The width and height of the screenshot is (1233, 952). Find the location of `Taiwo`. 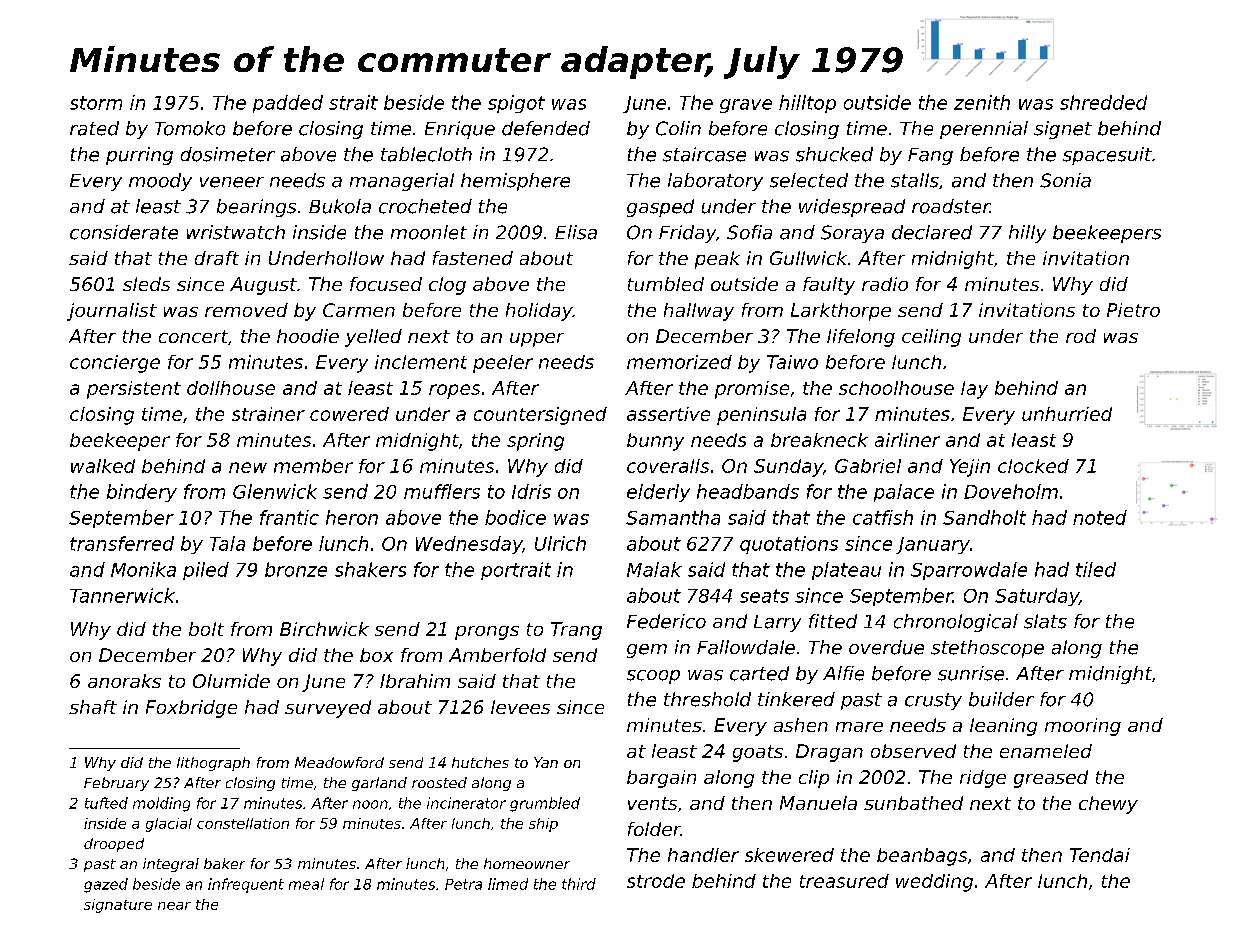

Taiwo is located at coordinates (792, 362).
